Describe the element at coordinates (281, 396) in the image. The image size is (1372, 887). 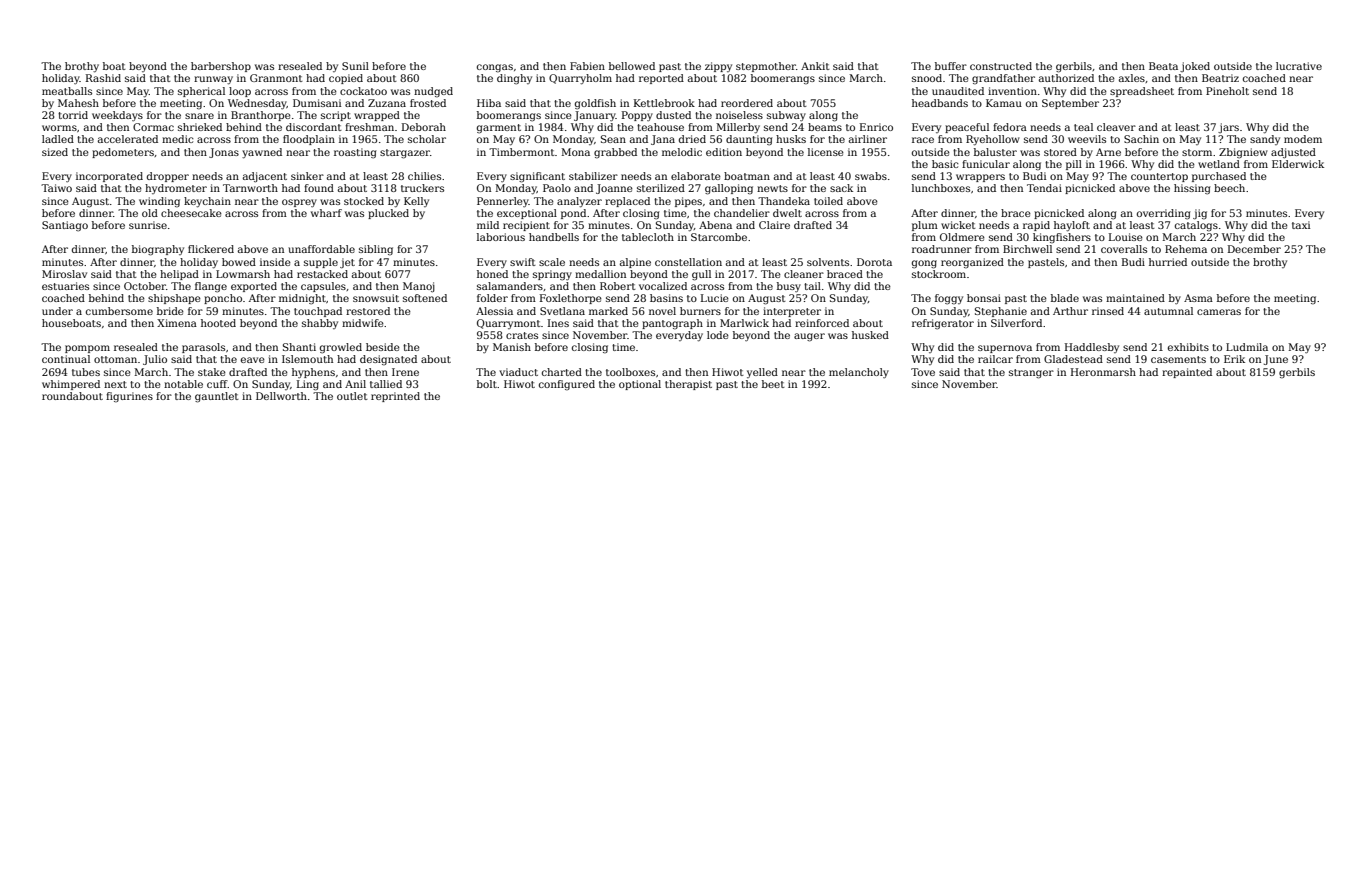
I see `Dellworth` at that location.
